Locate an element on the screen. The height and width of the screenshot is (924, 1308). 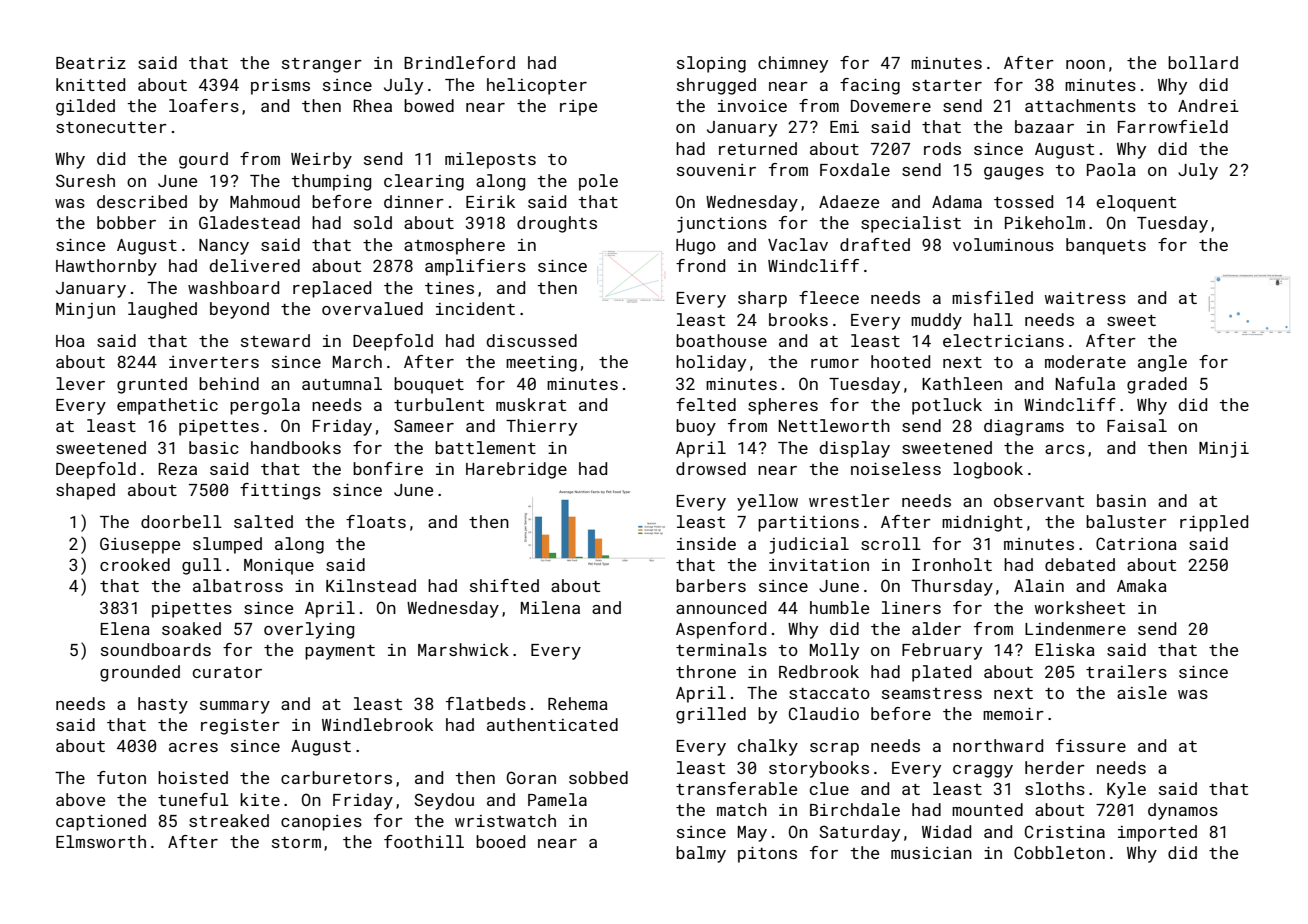
eloquent is located at coordinates (1136, 203).
